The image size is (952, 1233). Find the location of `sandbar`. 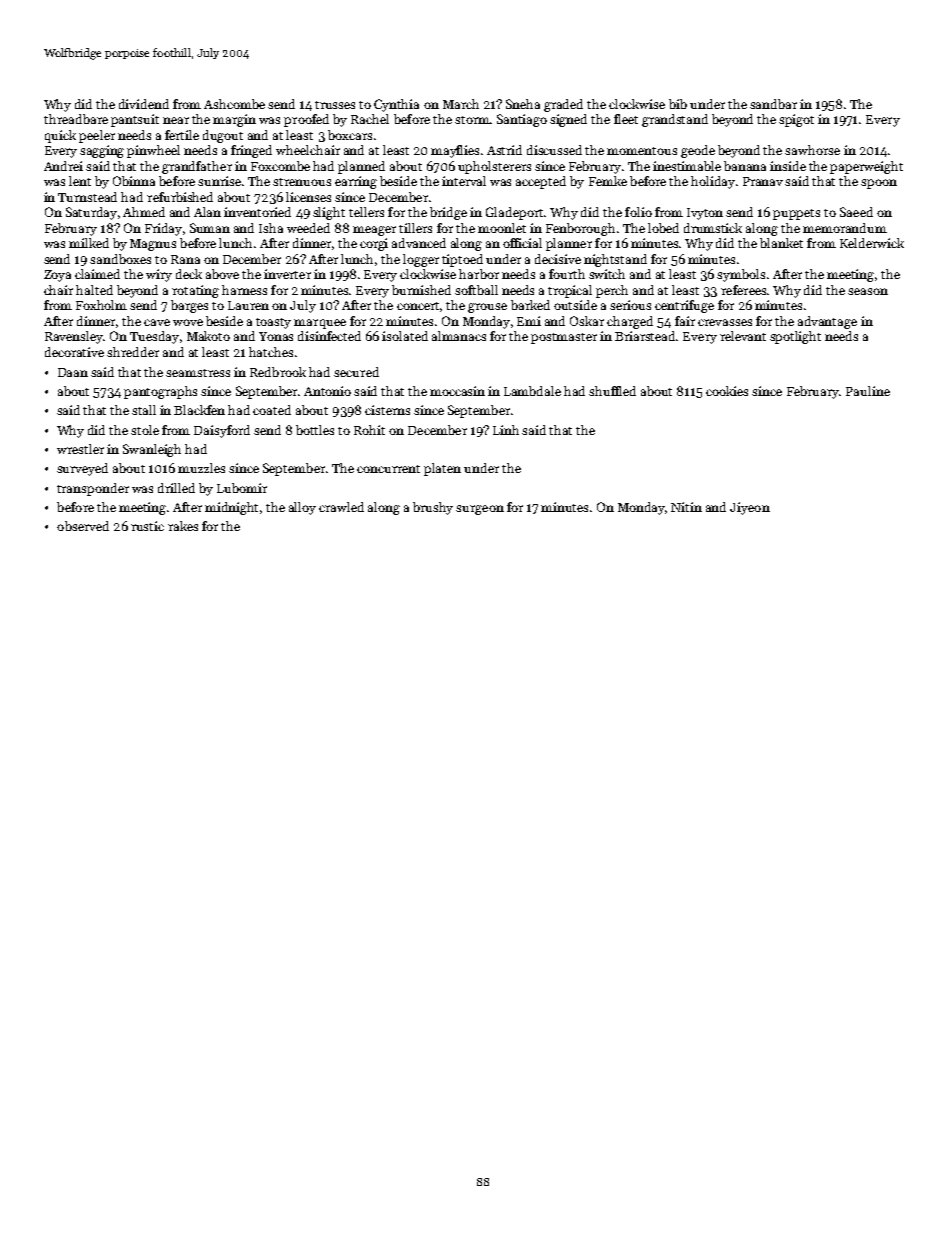

sandbar is located at coordinates (773, 104).
